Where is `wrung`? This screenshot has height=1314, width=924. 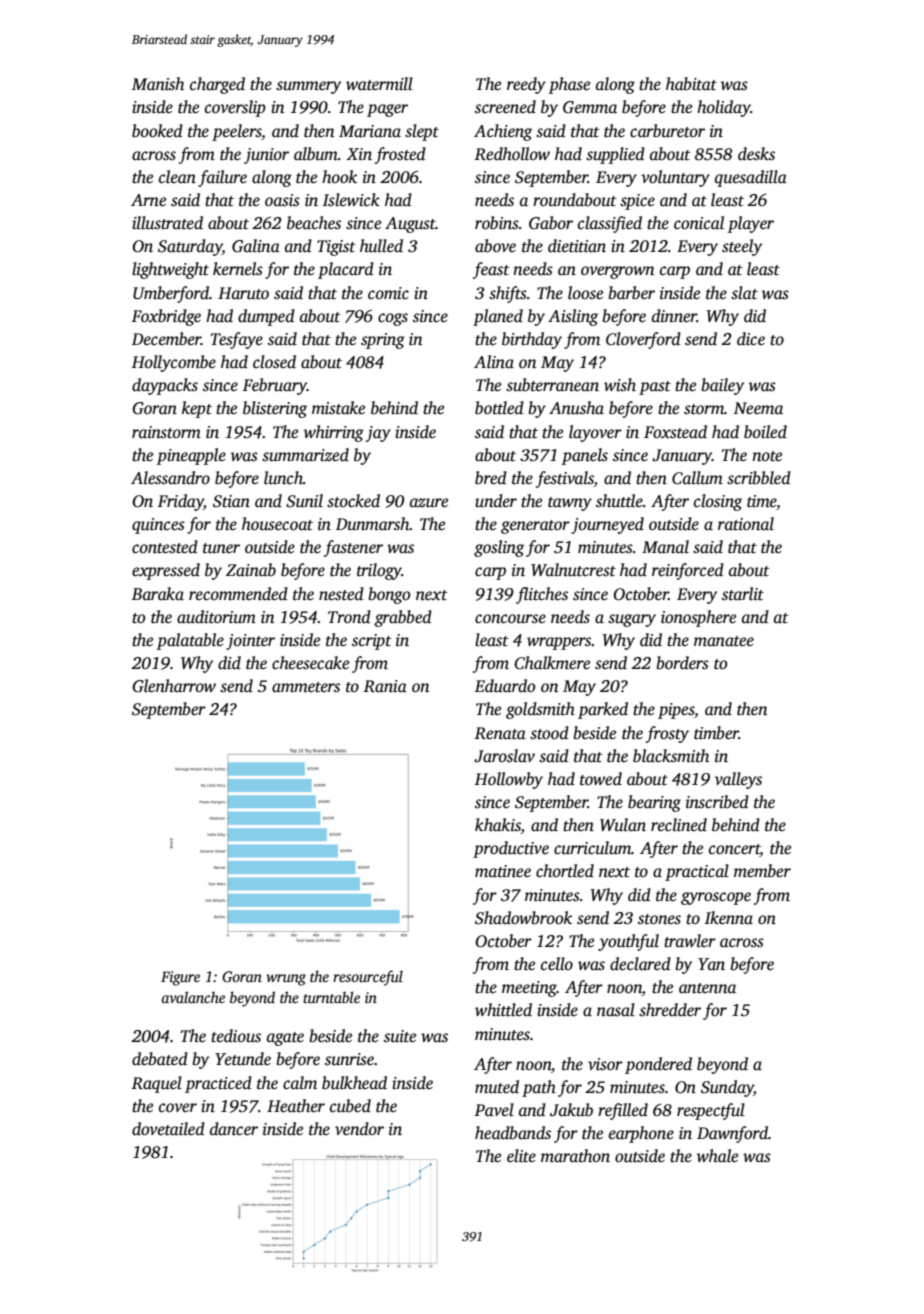
wrung is located at coordinates (286, 980).
